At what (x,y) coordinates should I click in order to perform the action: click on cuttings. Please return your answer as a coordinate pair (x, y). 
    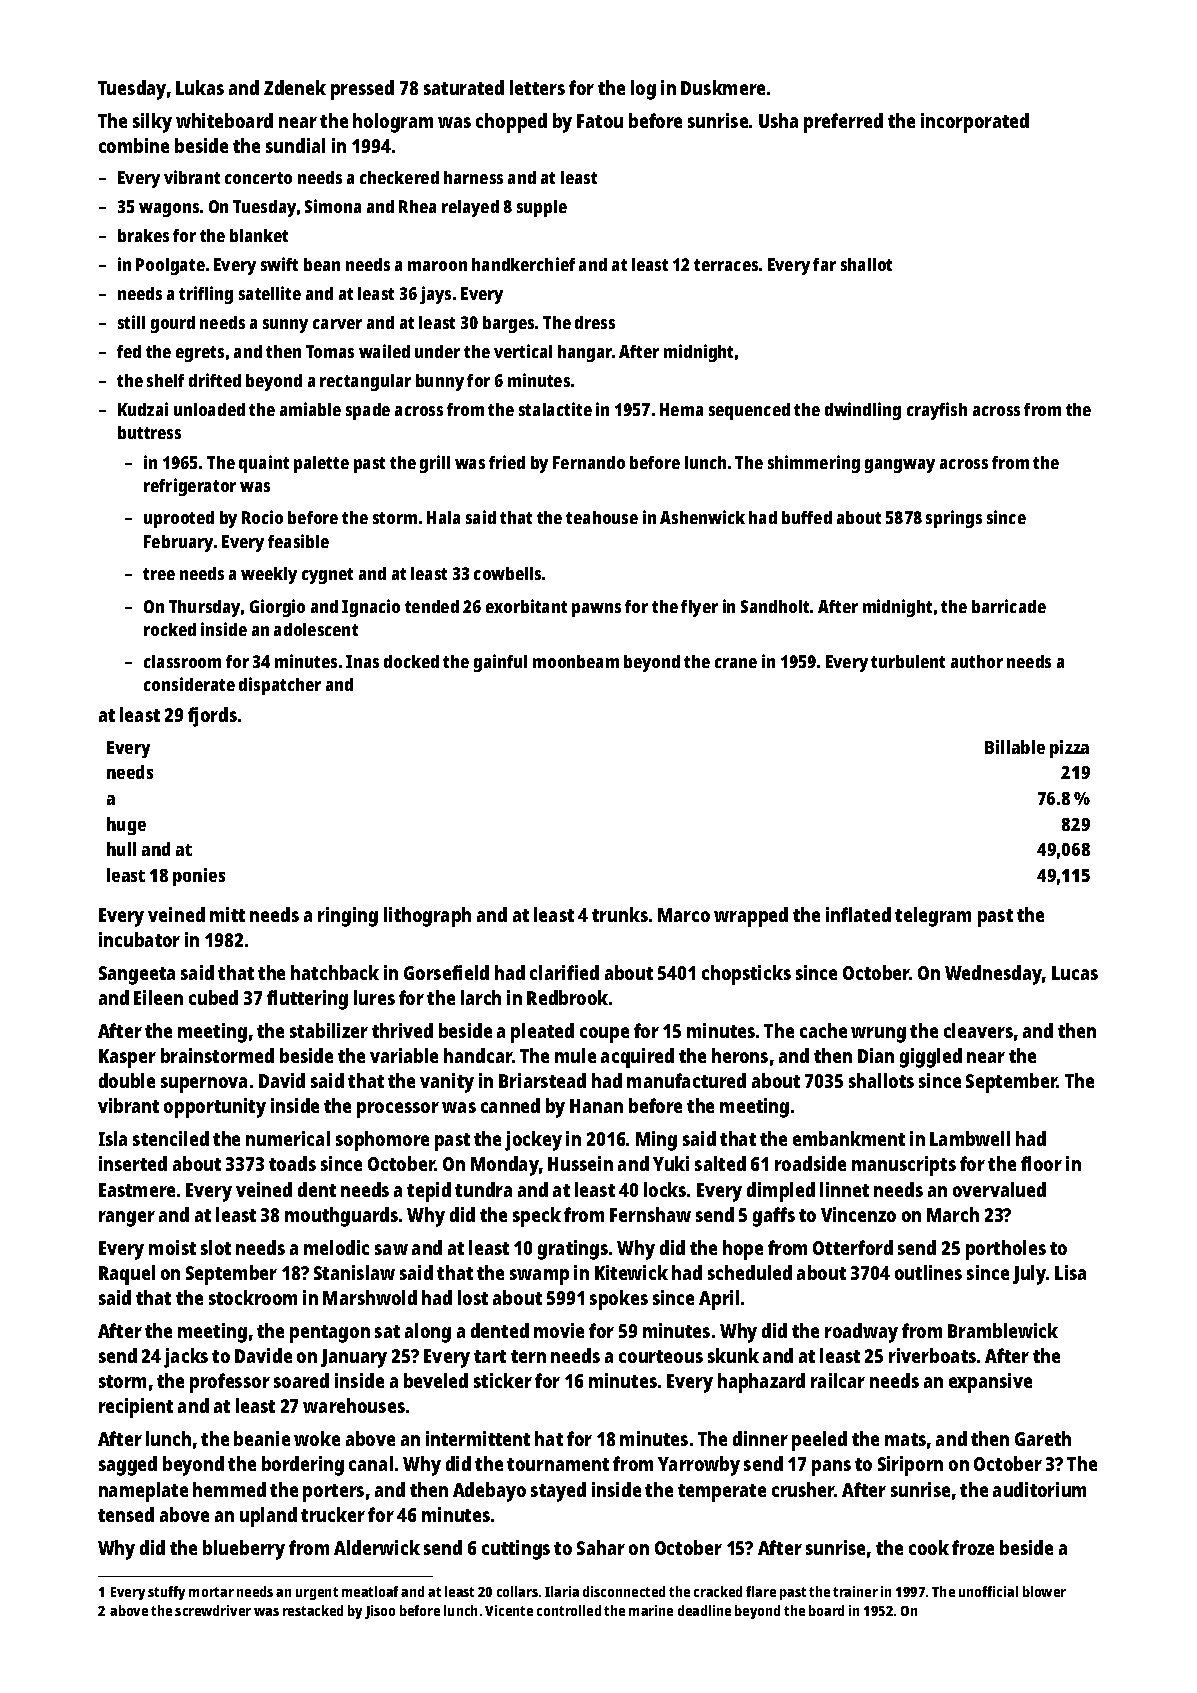
    Looking at the image, I should click on (516, 1550).
